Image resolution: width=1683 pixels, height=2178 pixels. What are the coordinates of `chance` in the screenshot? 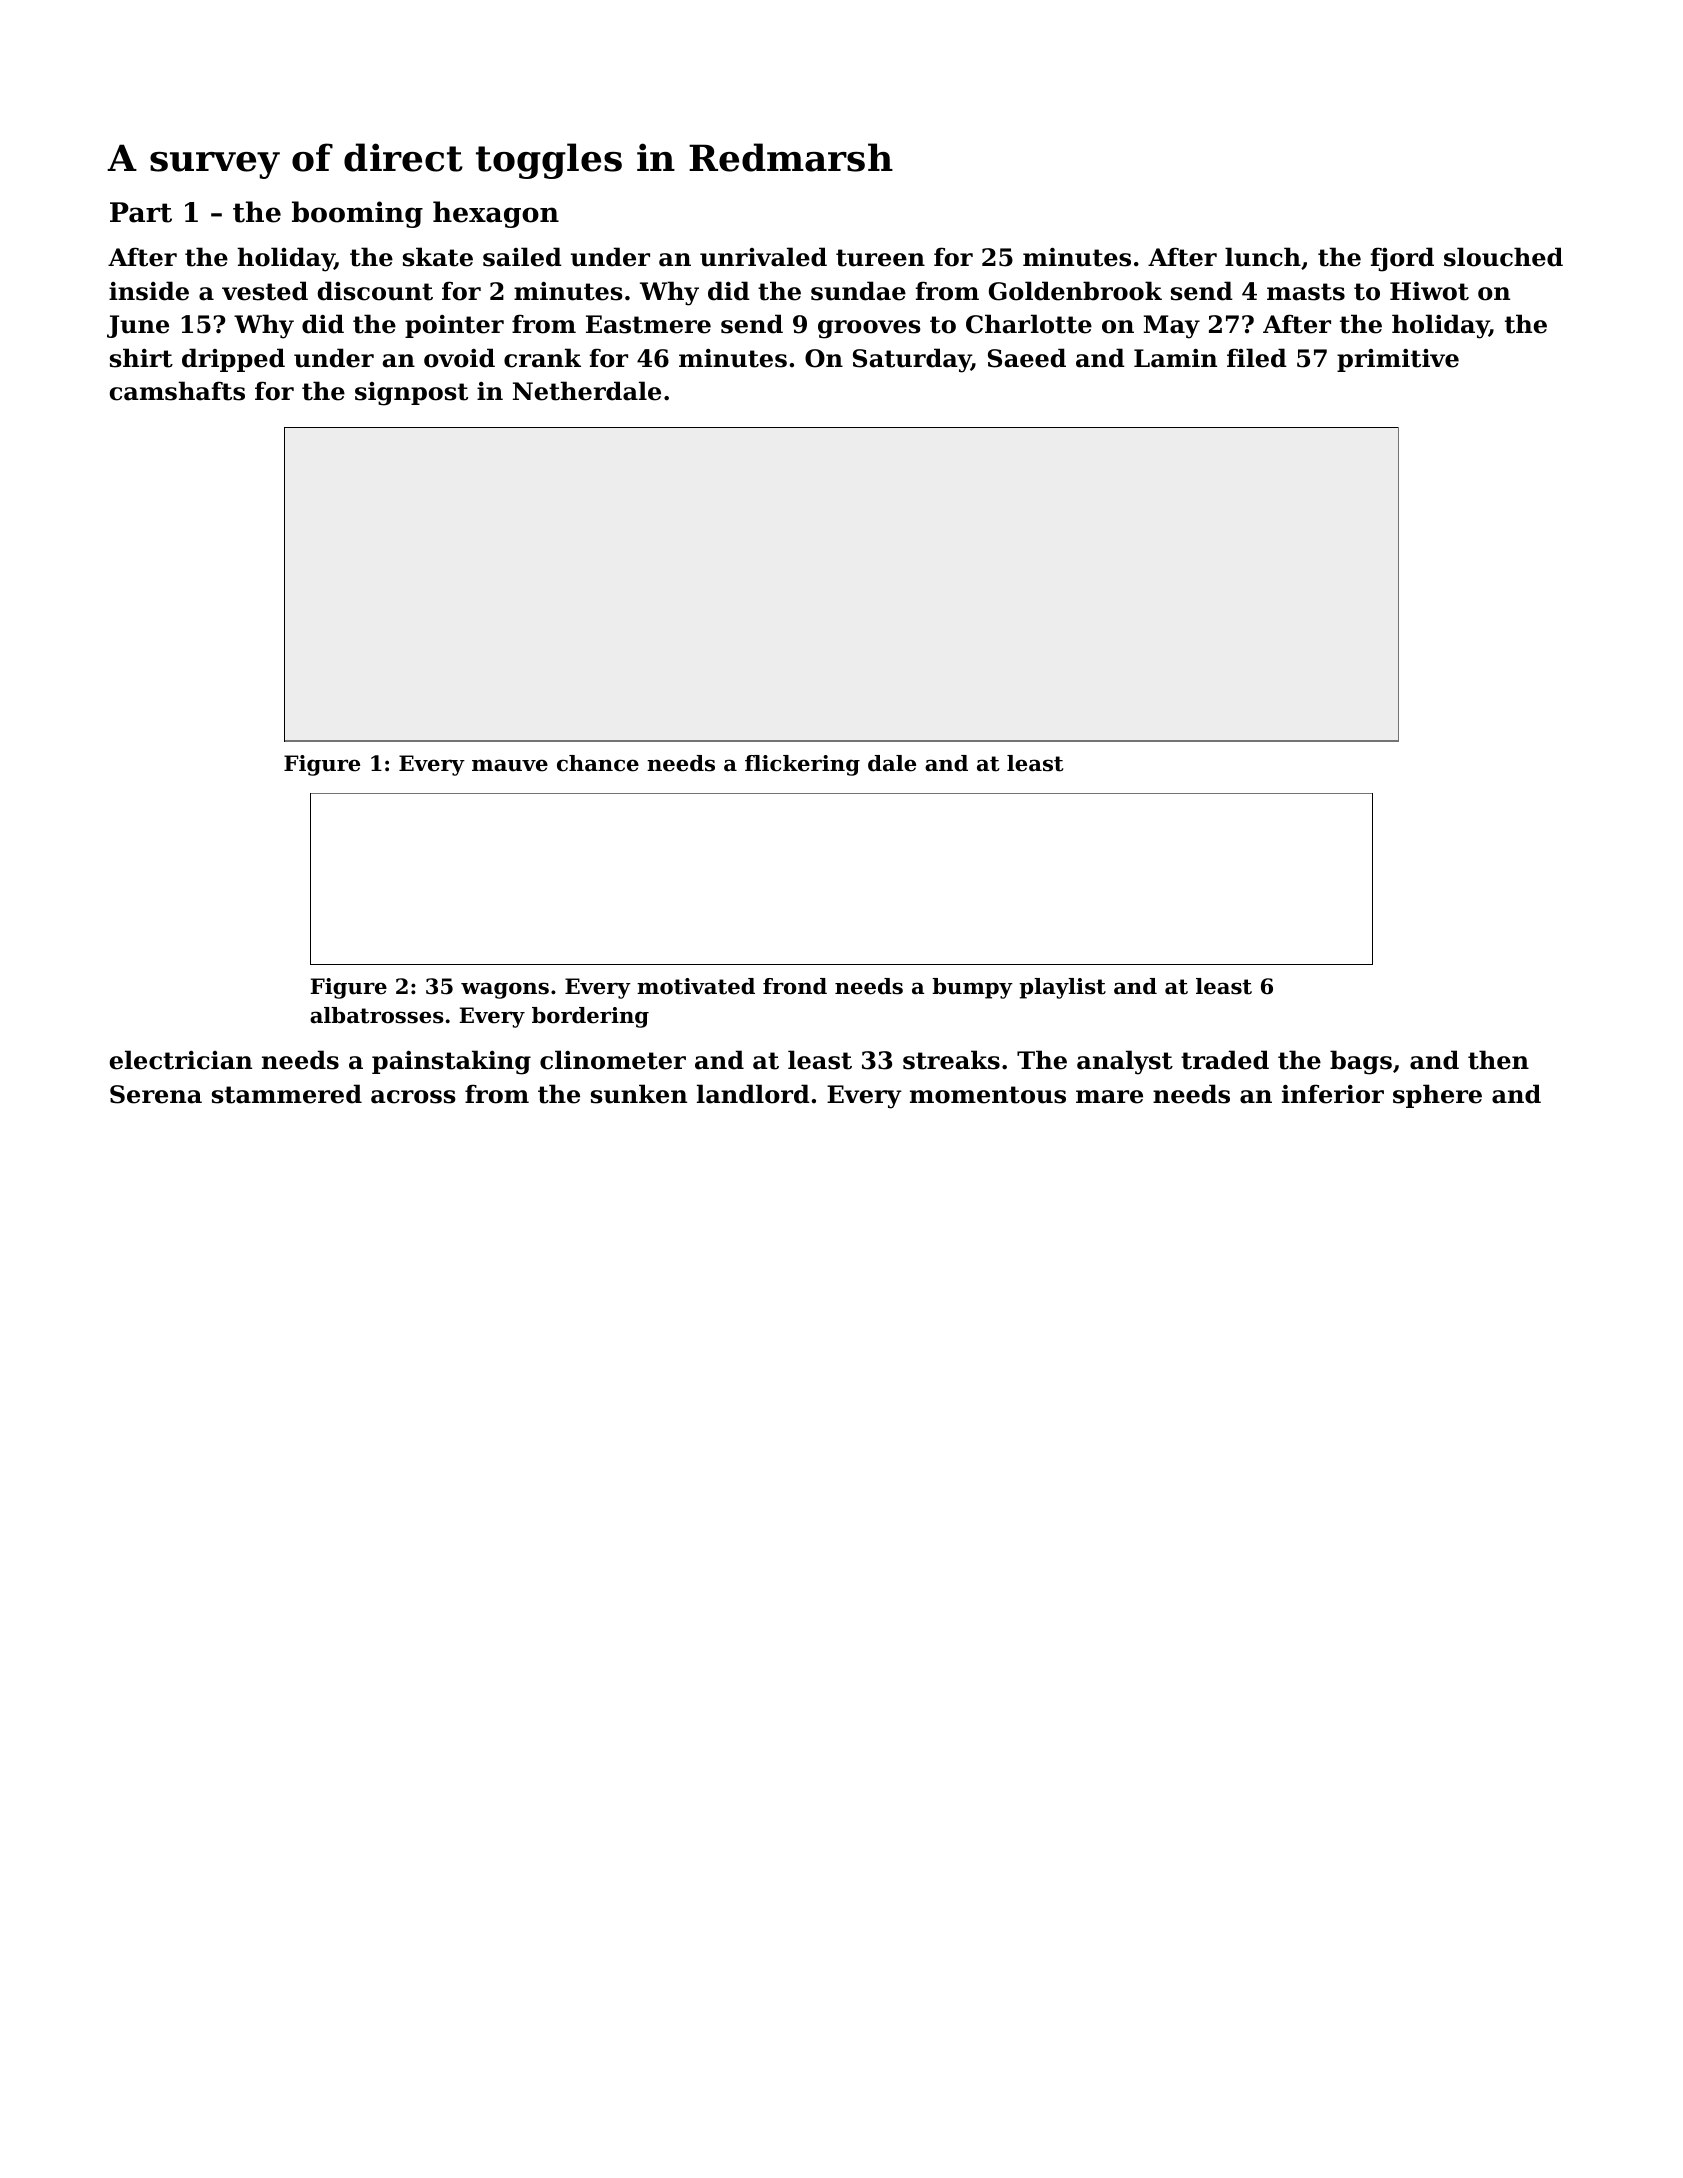 It's located at (598, 763).
